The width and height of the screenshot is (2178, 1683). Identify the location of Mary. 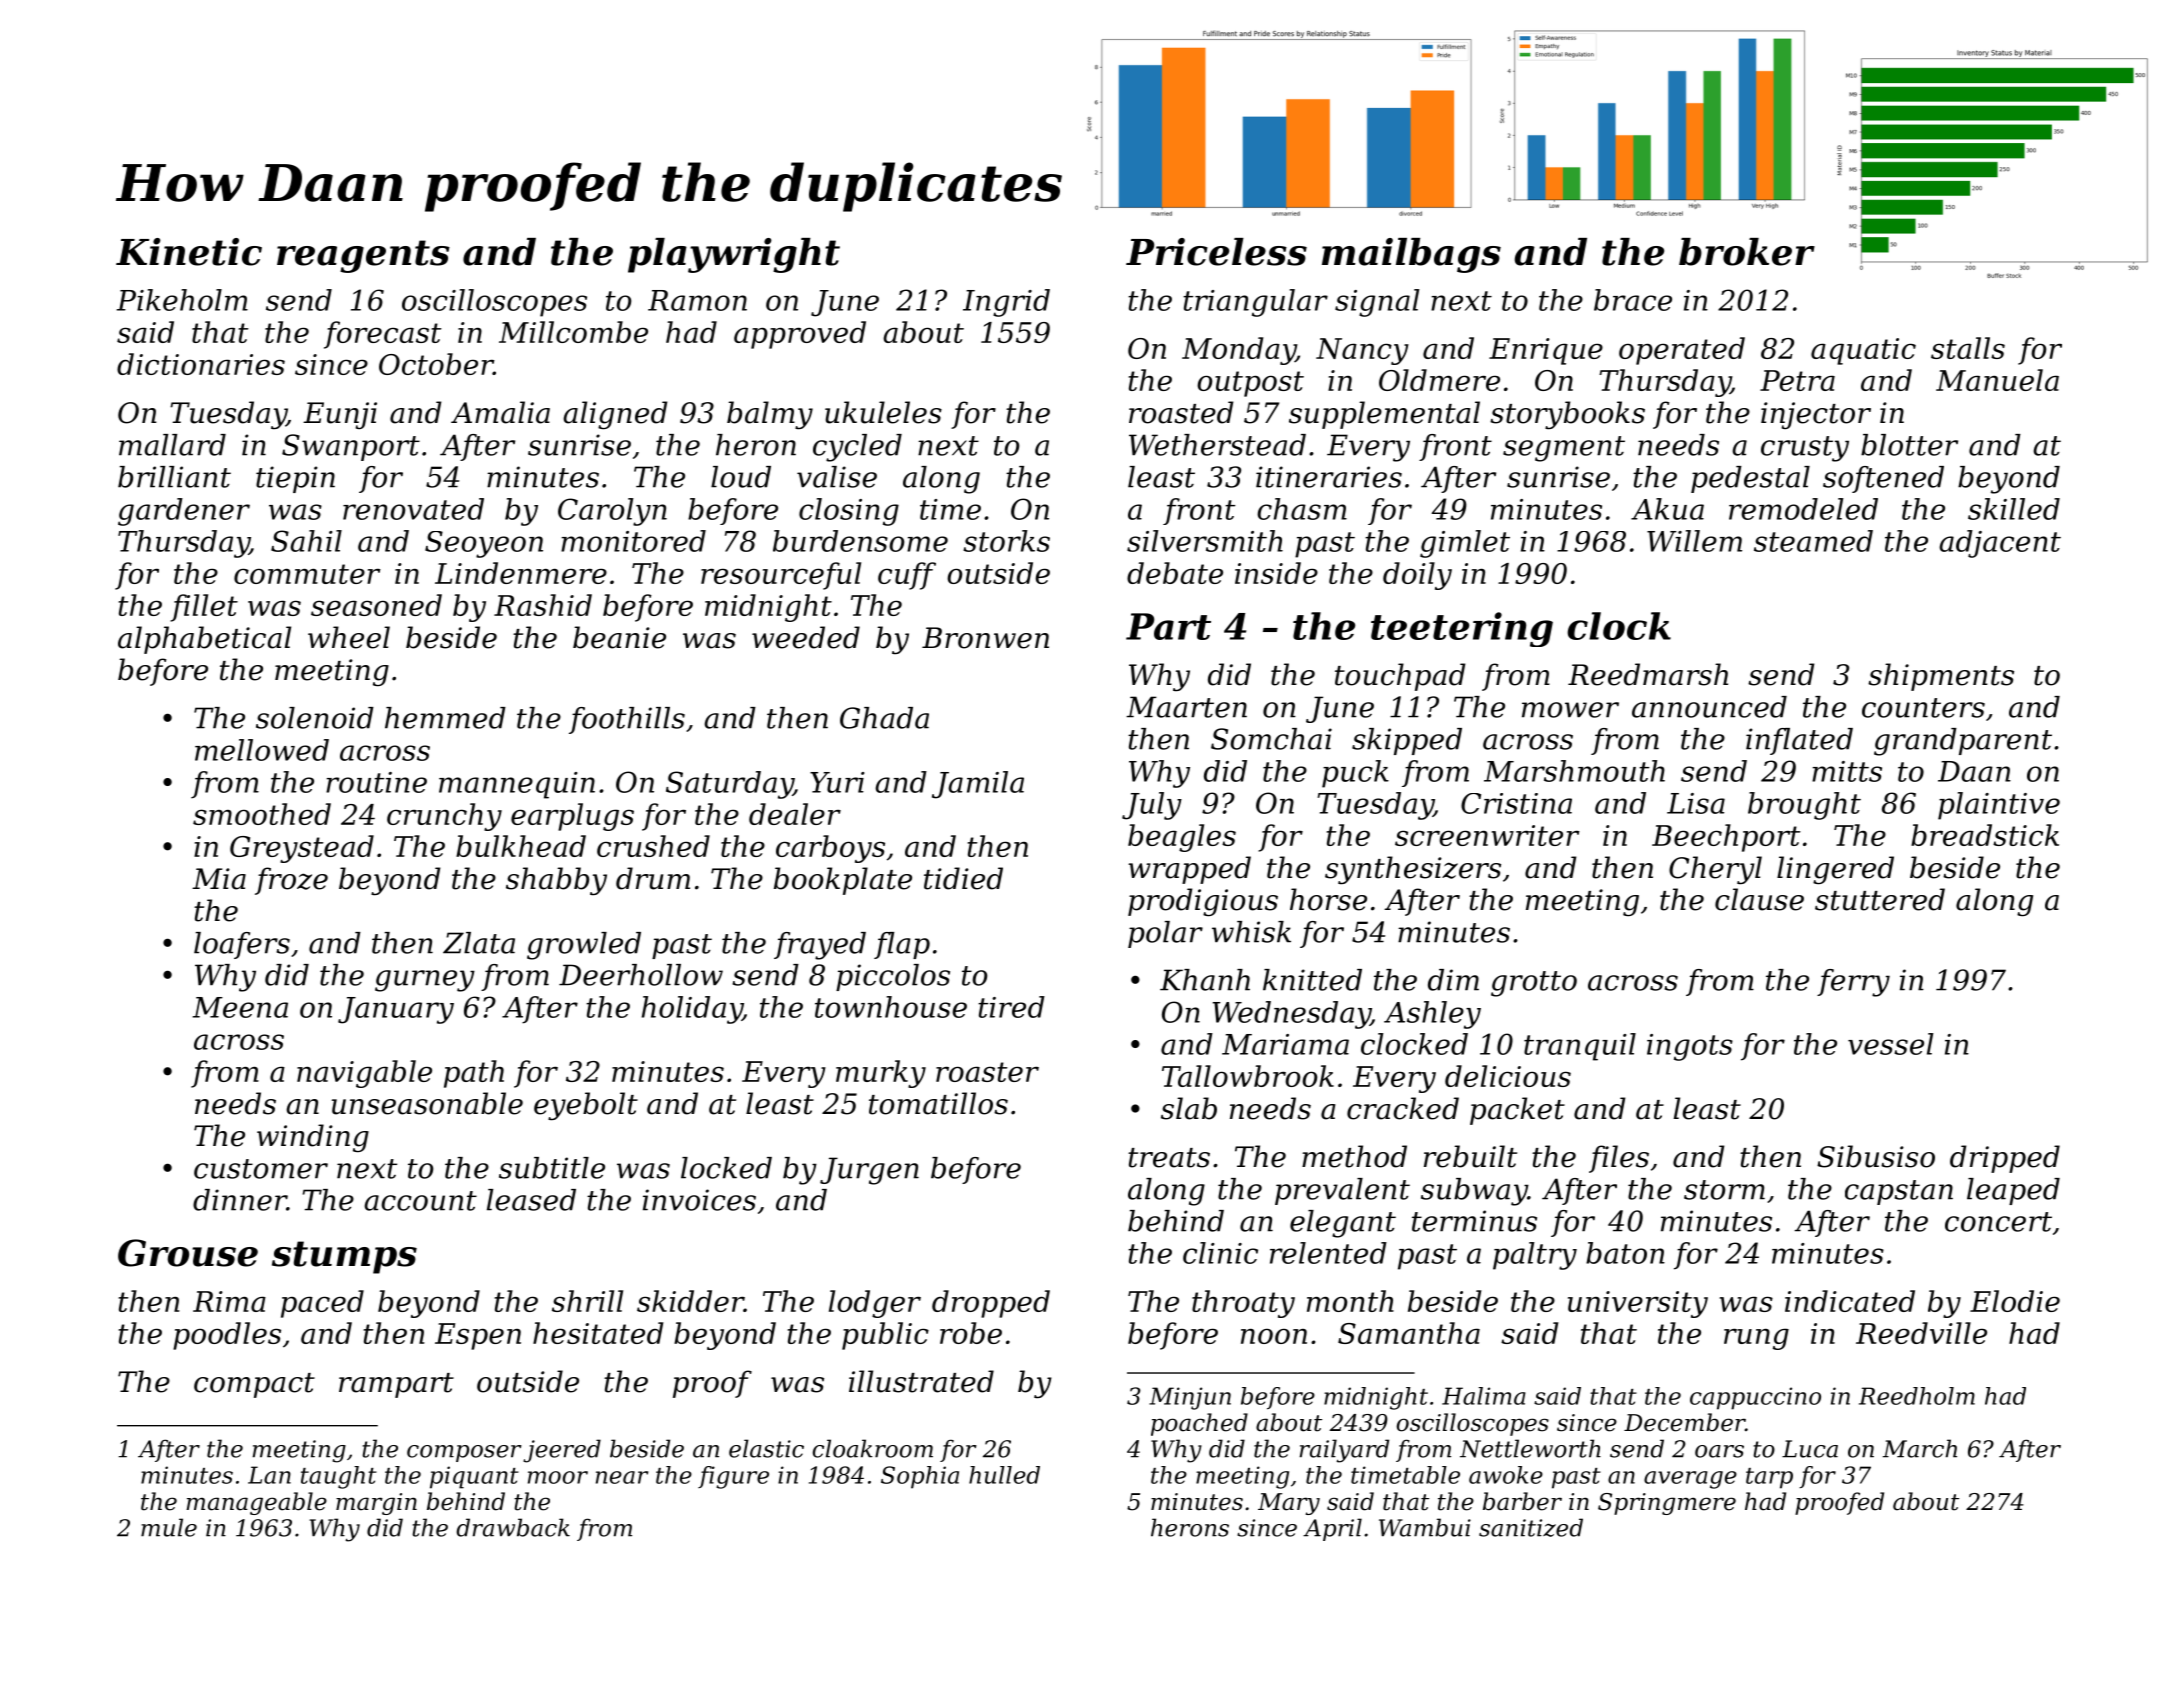
(1289, 1504).
